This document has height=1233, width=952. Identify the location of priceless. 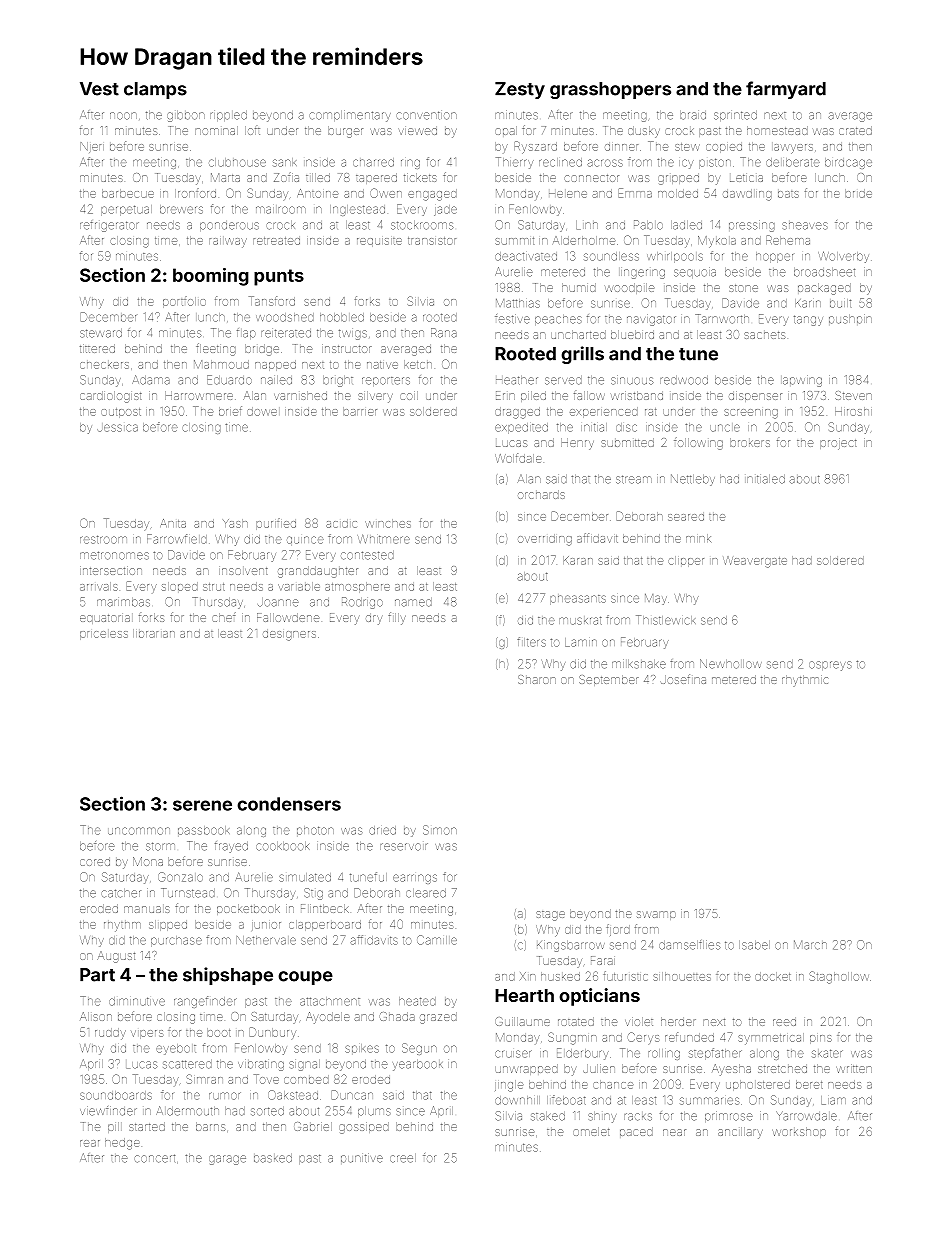
(104, 635).
